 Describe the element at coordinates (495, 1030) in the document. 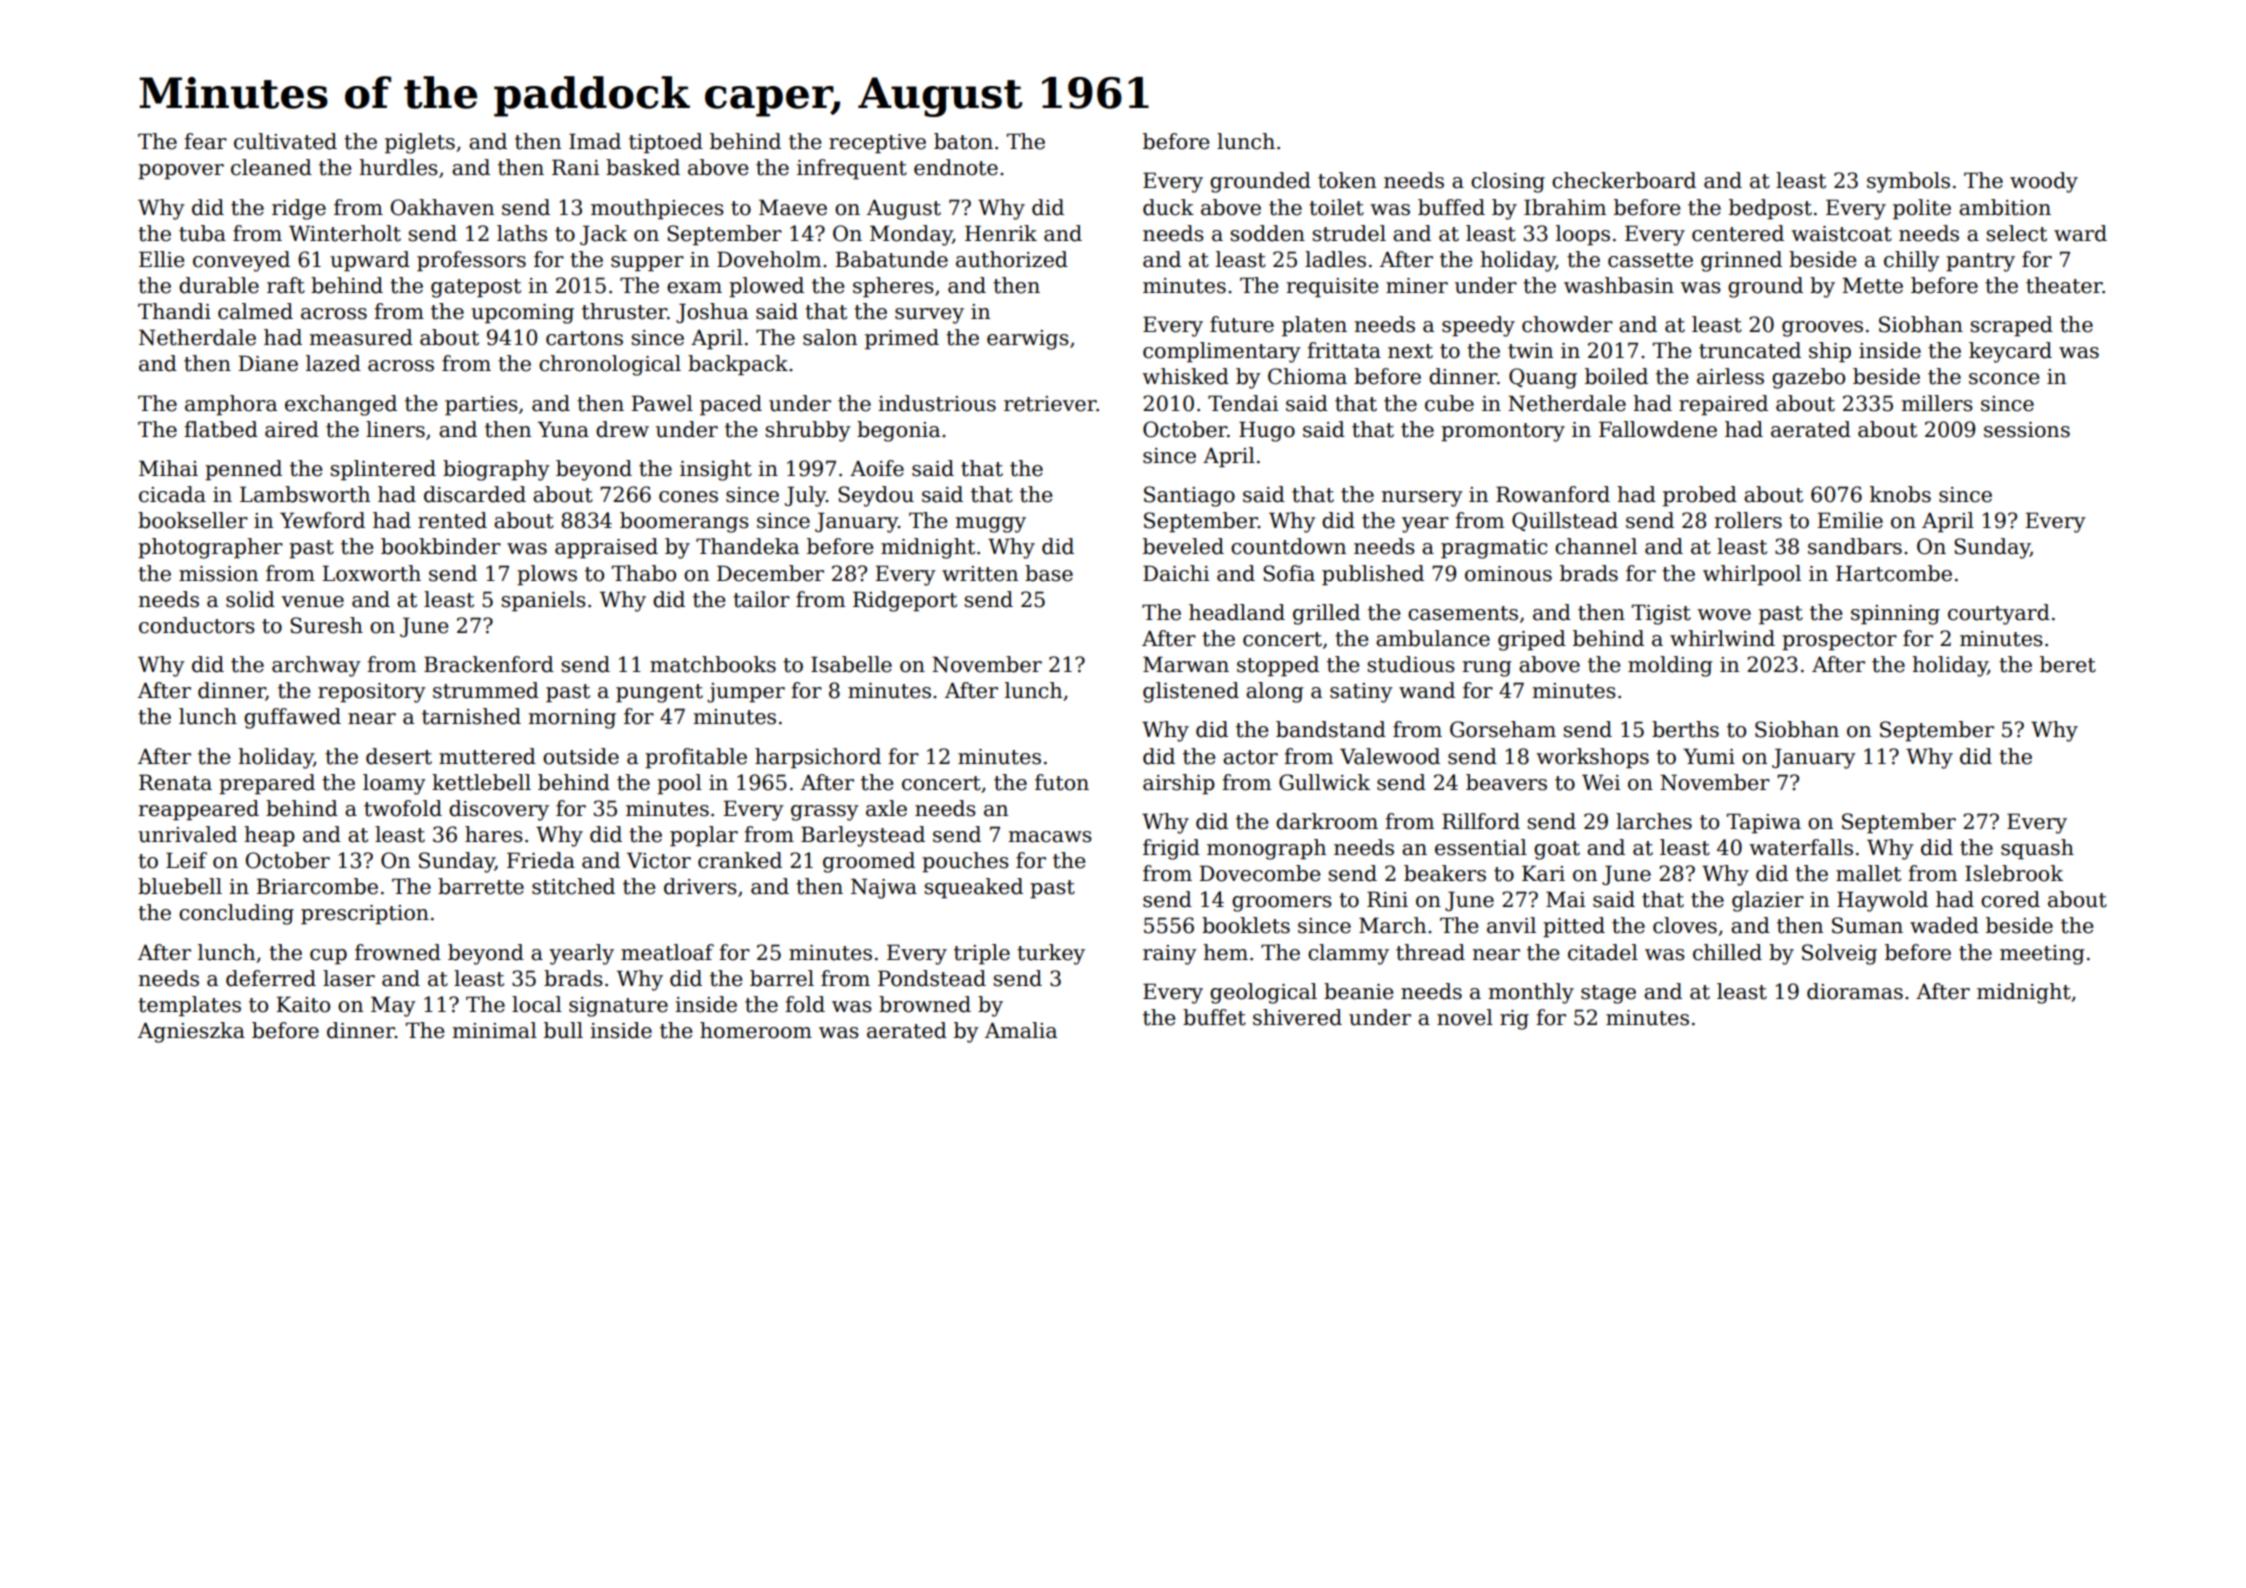

I see `minimal` at that location.
